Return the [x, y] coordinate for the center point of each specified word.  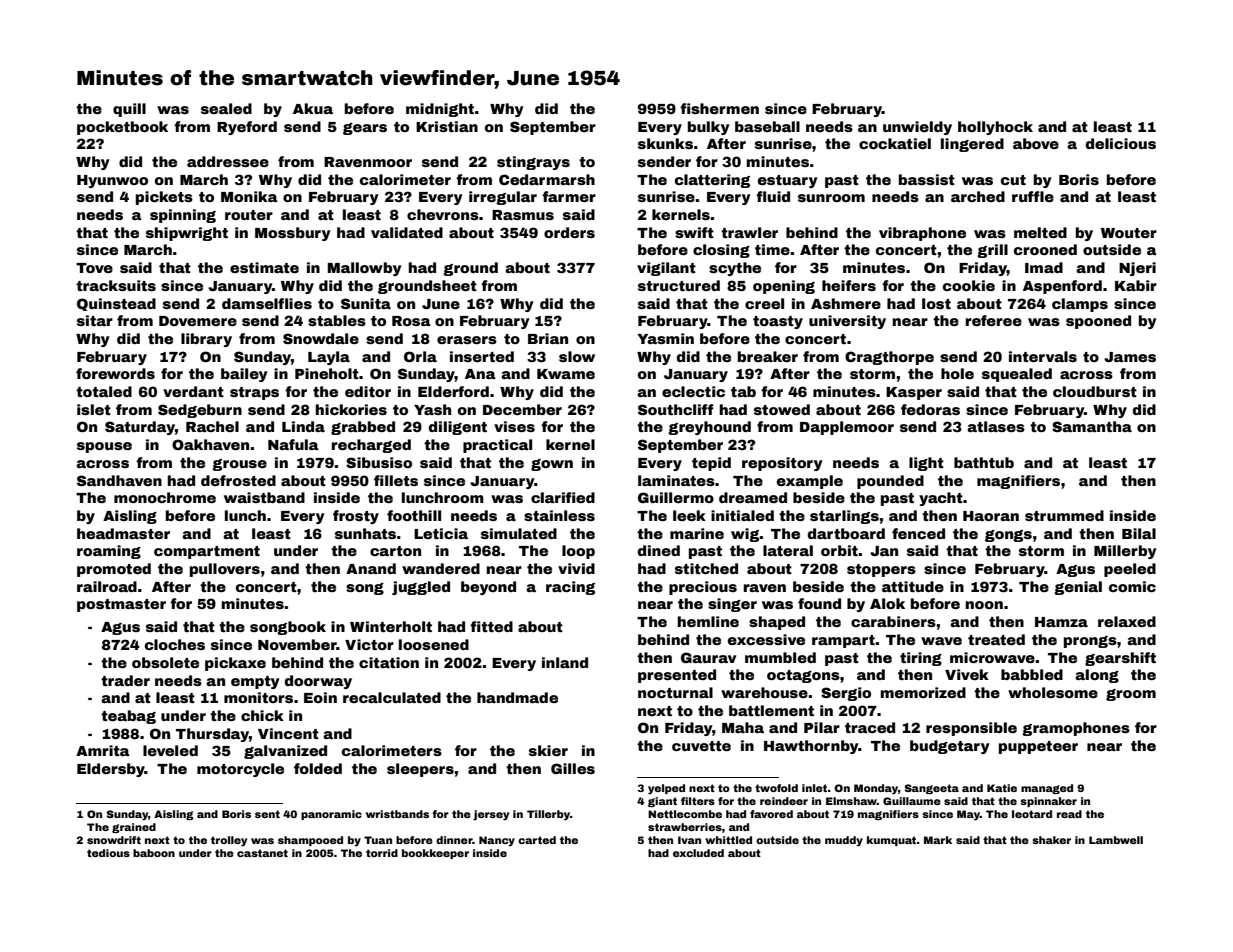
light [926, 464]
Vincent [288, 733]
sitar [95, 320]
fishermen [719, 108]
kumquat [891, 841]
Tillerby [548, 815]
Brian [548, 338]
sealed [226, 108]
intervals [1043, 356]
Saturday [140, 428]
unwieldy [917, 128]
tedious [108, 853]
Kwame [566, 374]
